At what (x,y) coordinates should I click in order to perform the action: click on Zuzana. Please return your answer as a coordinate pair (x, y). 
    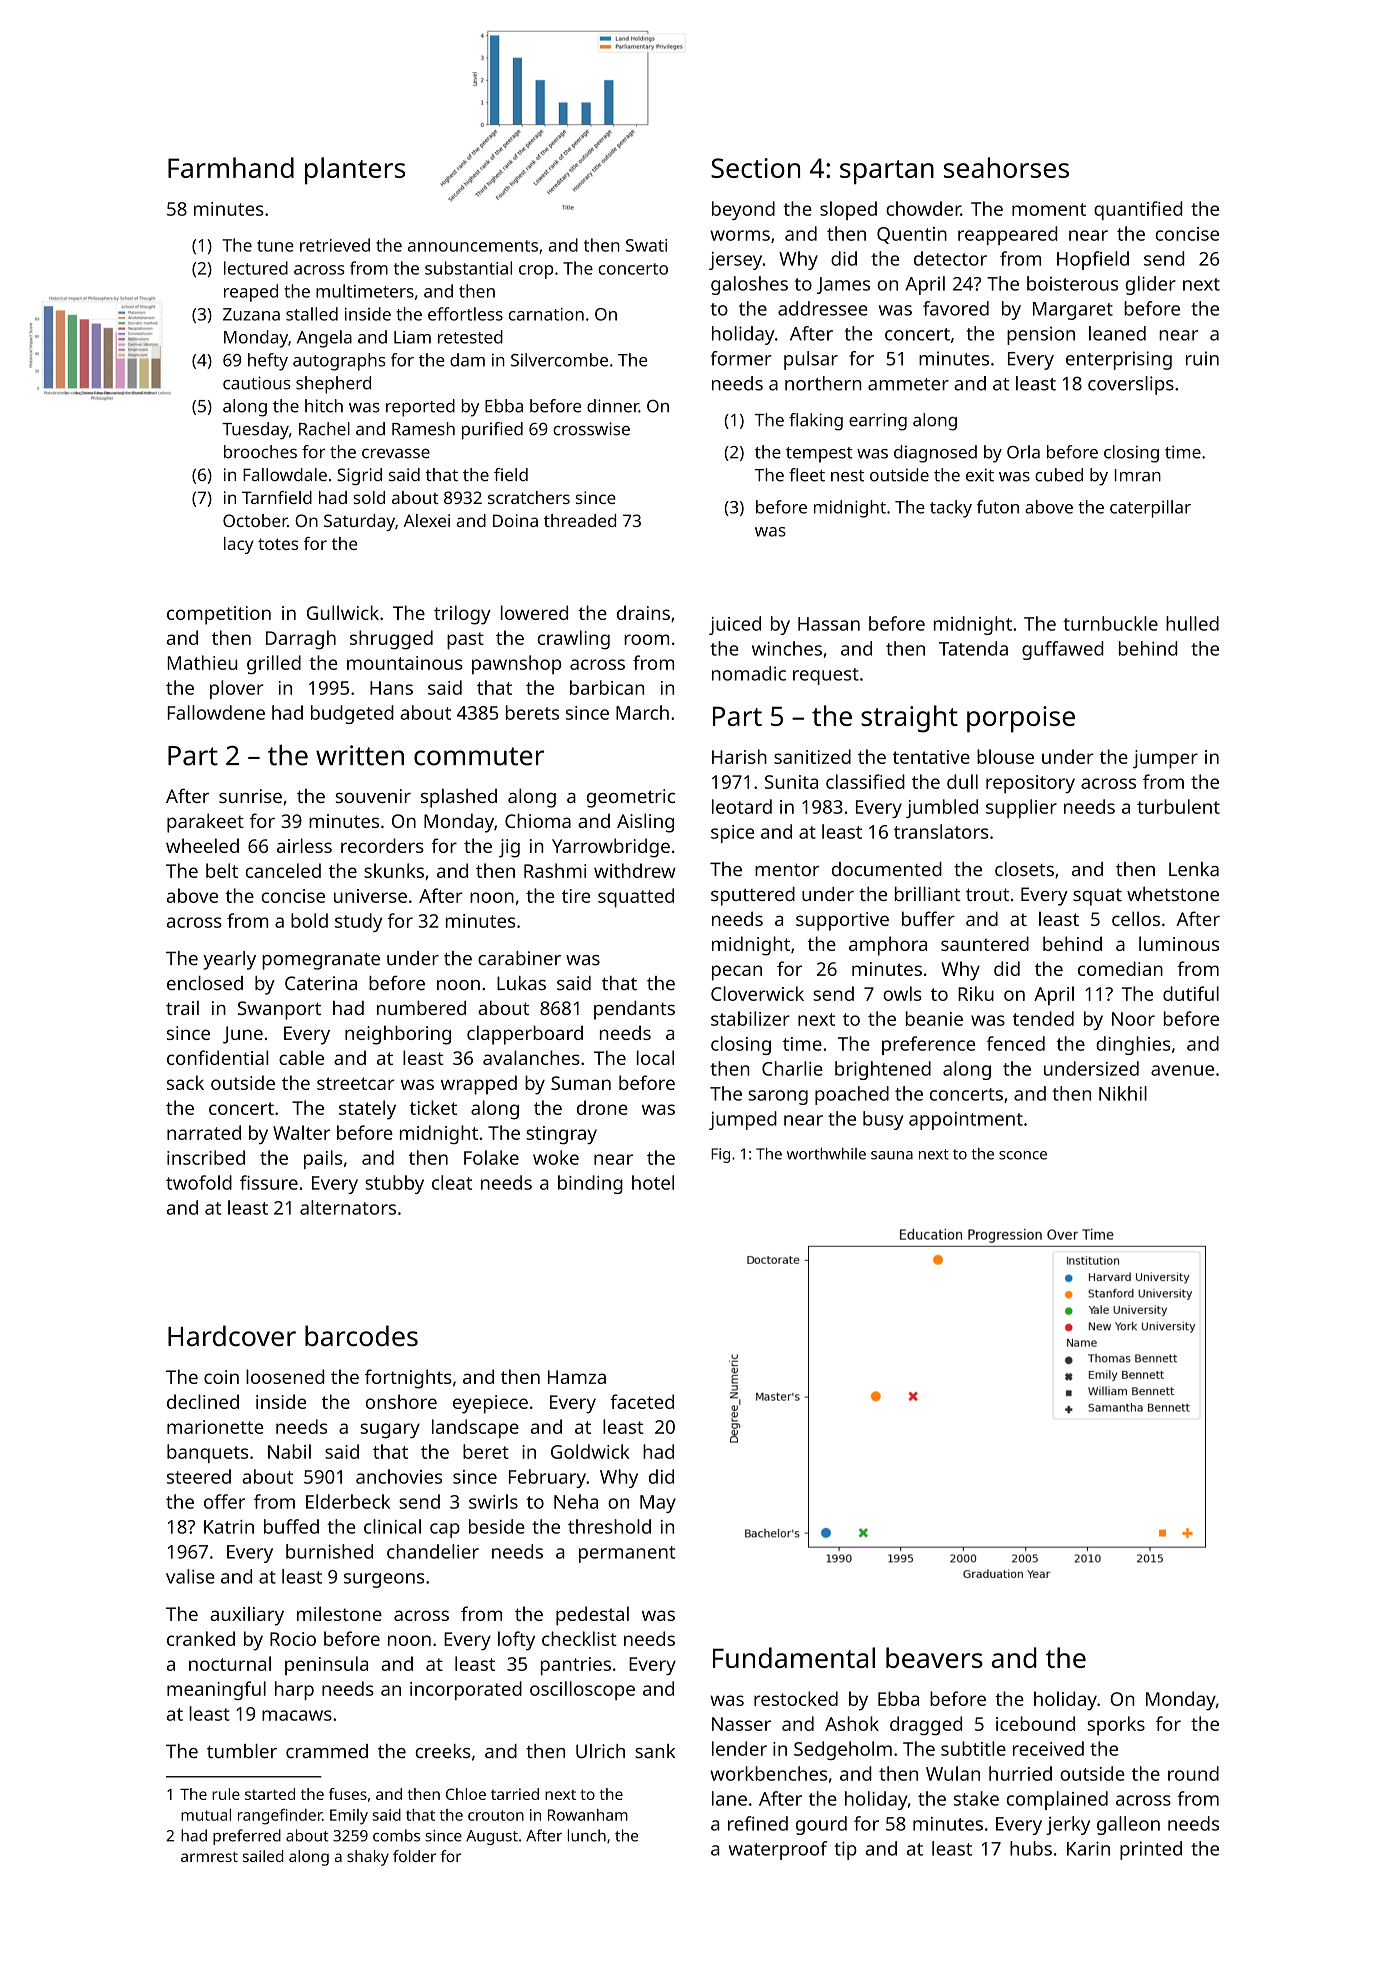
    Looking at the image, I should click on (251, 314).
